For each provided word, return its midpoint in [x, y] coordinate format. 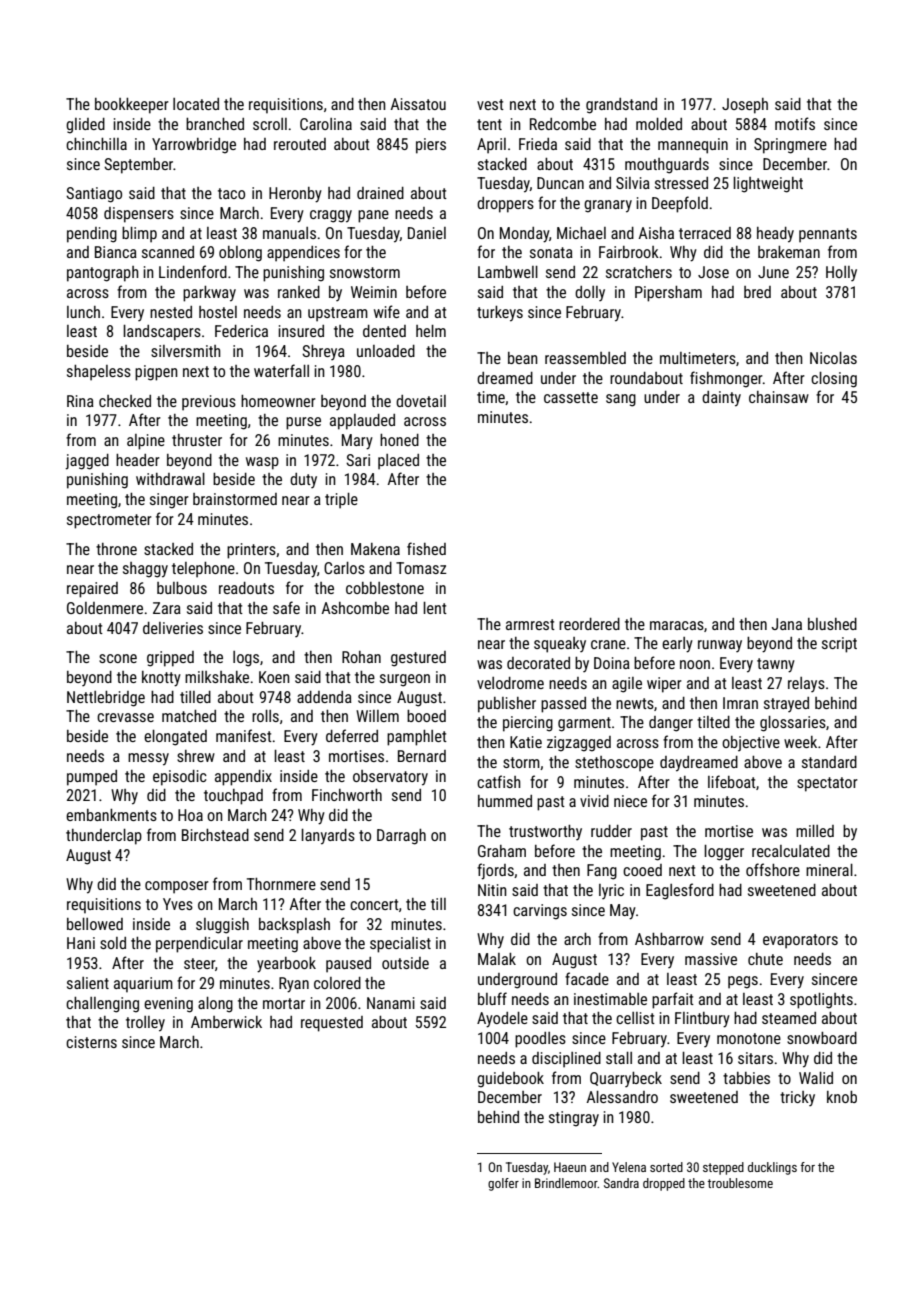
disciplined [566, 1060]
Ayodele [502, 1020]
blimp [139, 235]
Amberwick [226, 1022]
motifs [795, 123]
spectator [827, 784]
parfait [673, 1000]
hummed [505, 801]
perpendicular [199, 945]
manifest [244, 735]
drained [380, 193]
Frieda [538, 144]
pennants [828, 235]
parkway [209, 294]
